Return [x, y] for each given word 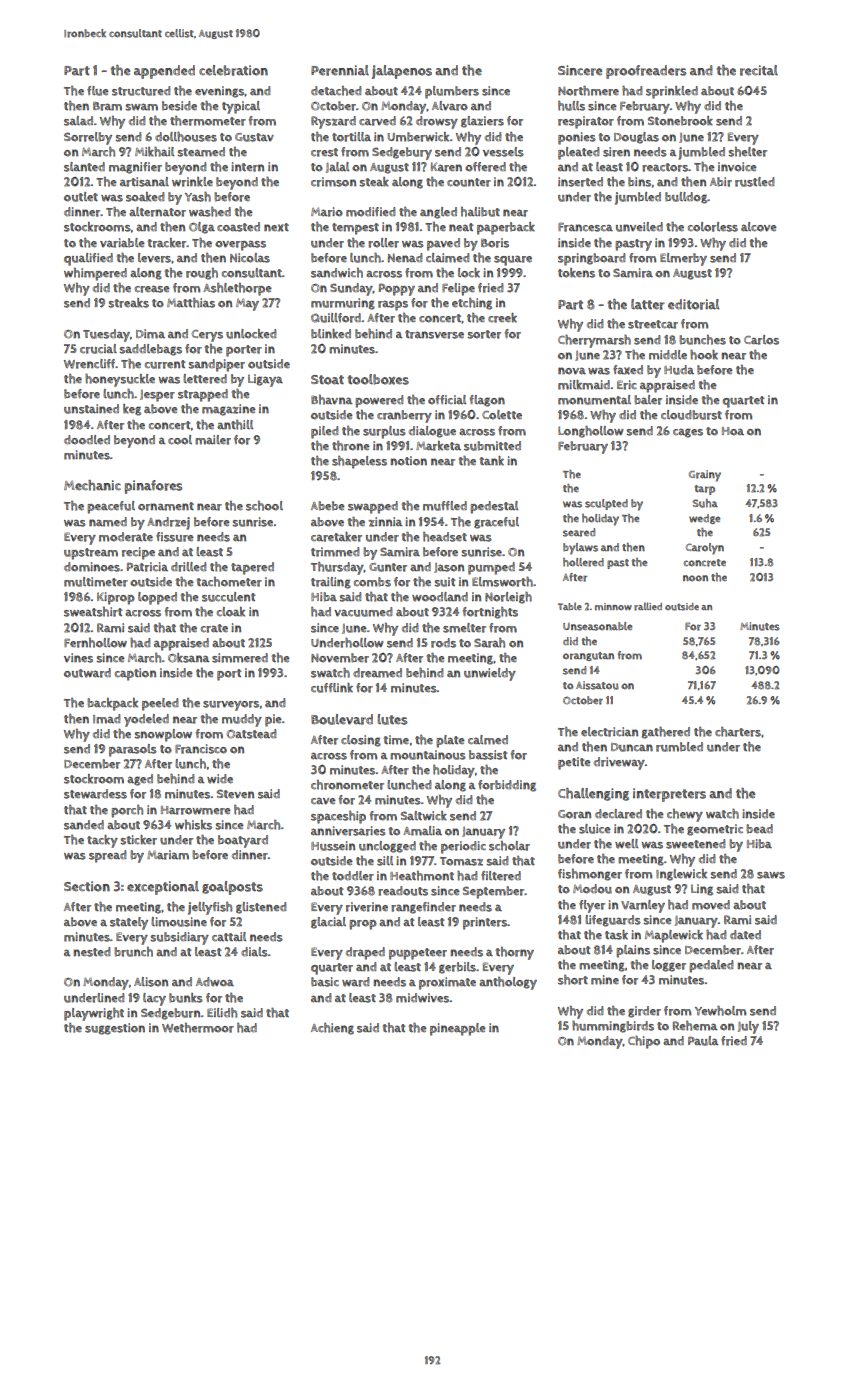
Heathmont [422, 876]
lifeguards [613, 921]
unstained [91, 409]
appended [164, 72]
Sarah [489, 643]
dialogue [432, 432]
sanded [84, 825]
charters [738, 732]
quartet [743, 402]
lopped [157, 598]
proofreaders [646, 72]
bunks [186, 998]
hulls [571, 106]
